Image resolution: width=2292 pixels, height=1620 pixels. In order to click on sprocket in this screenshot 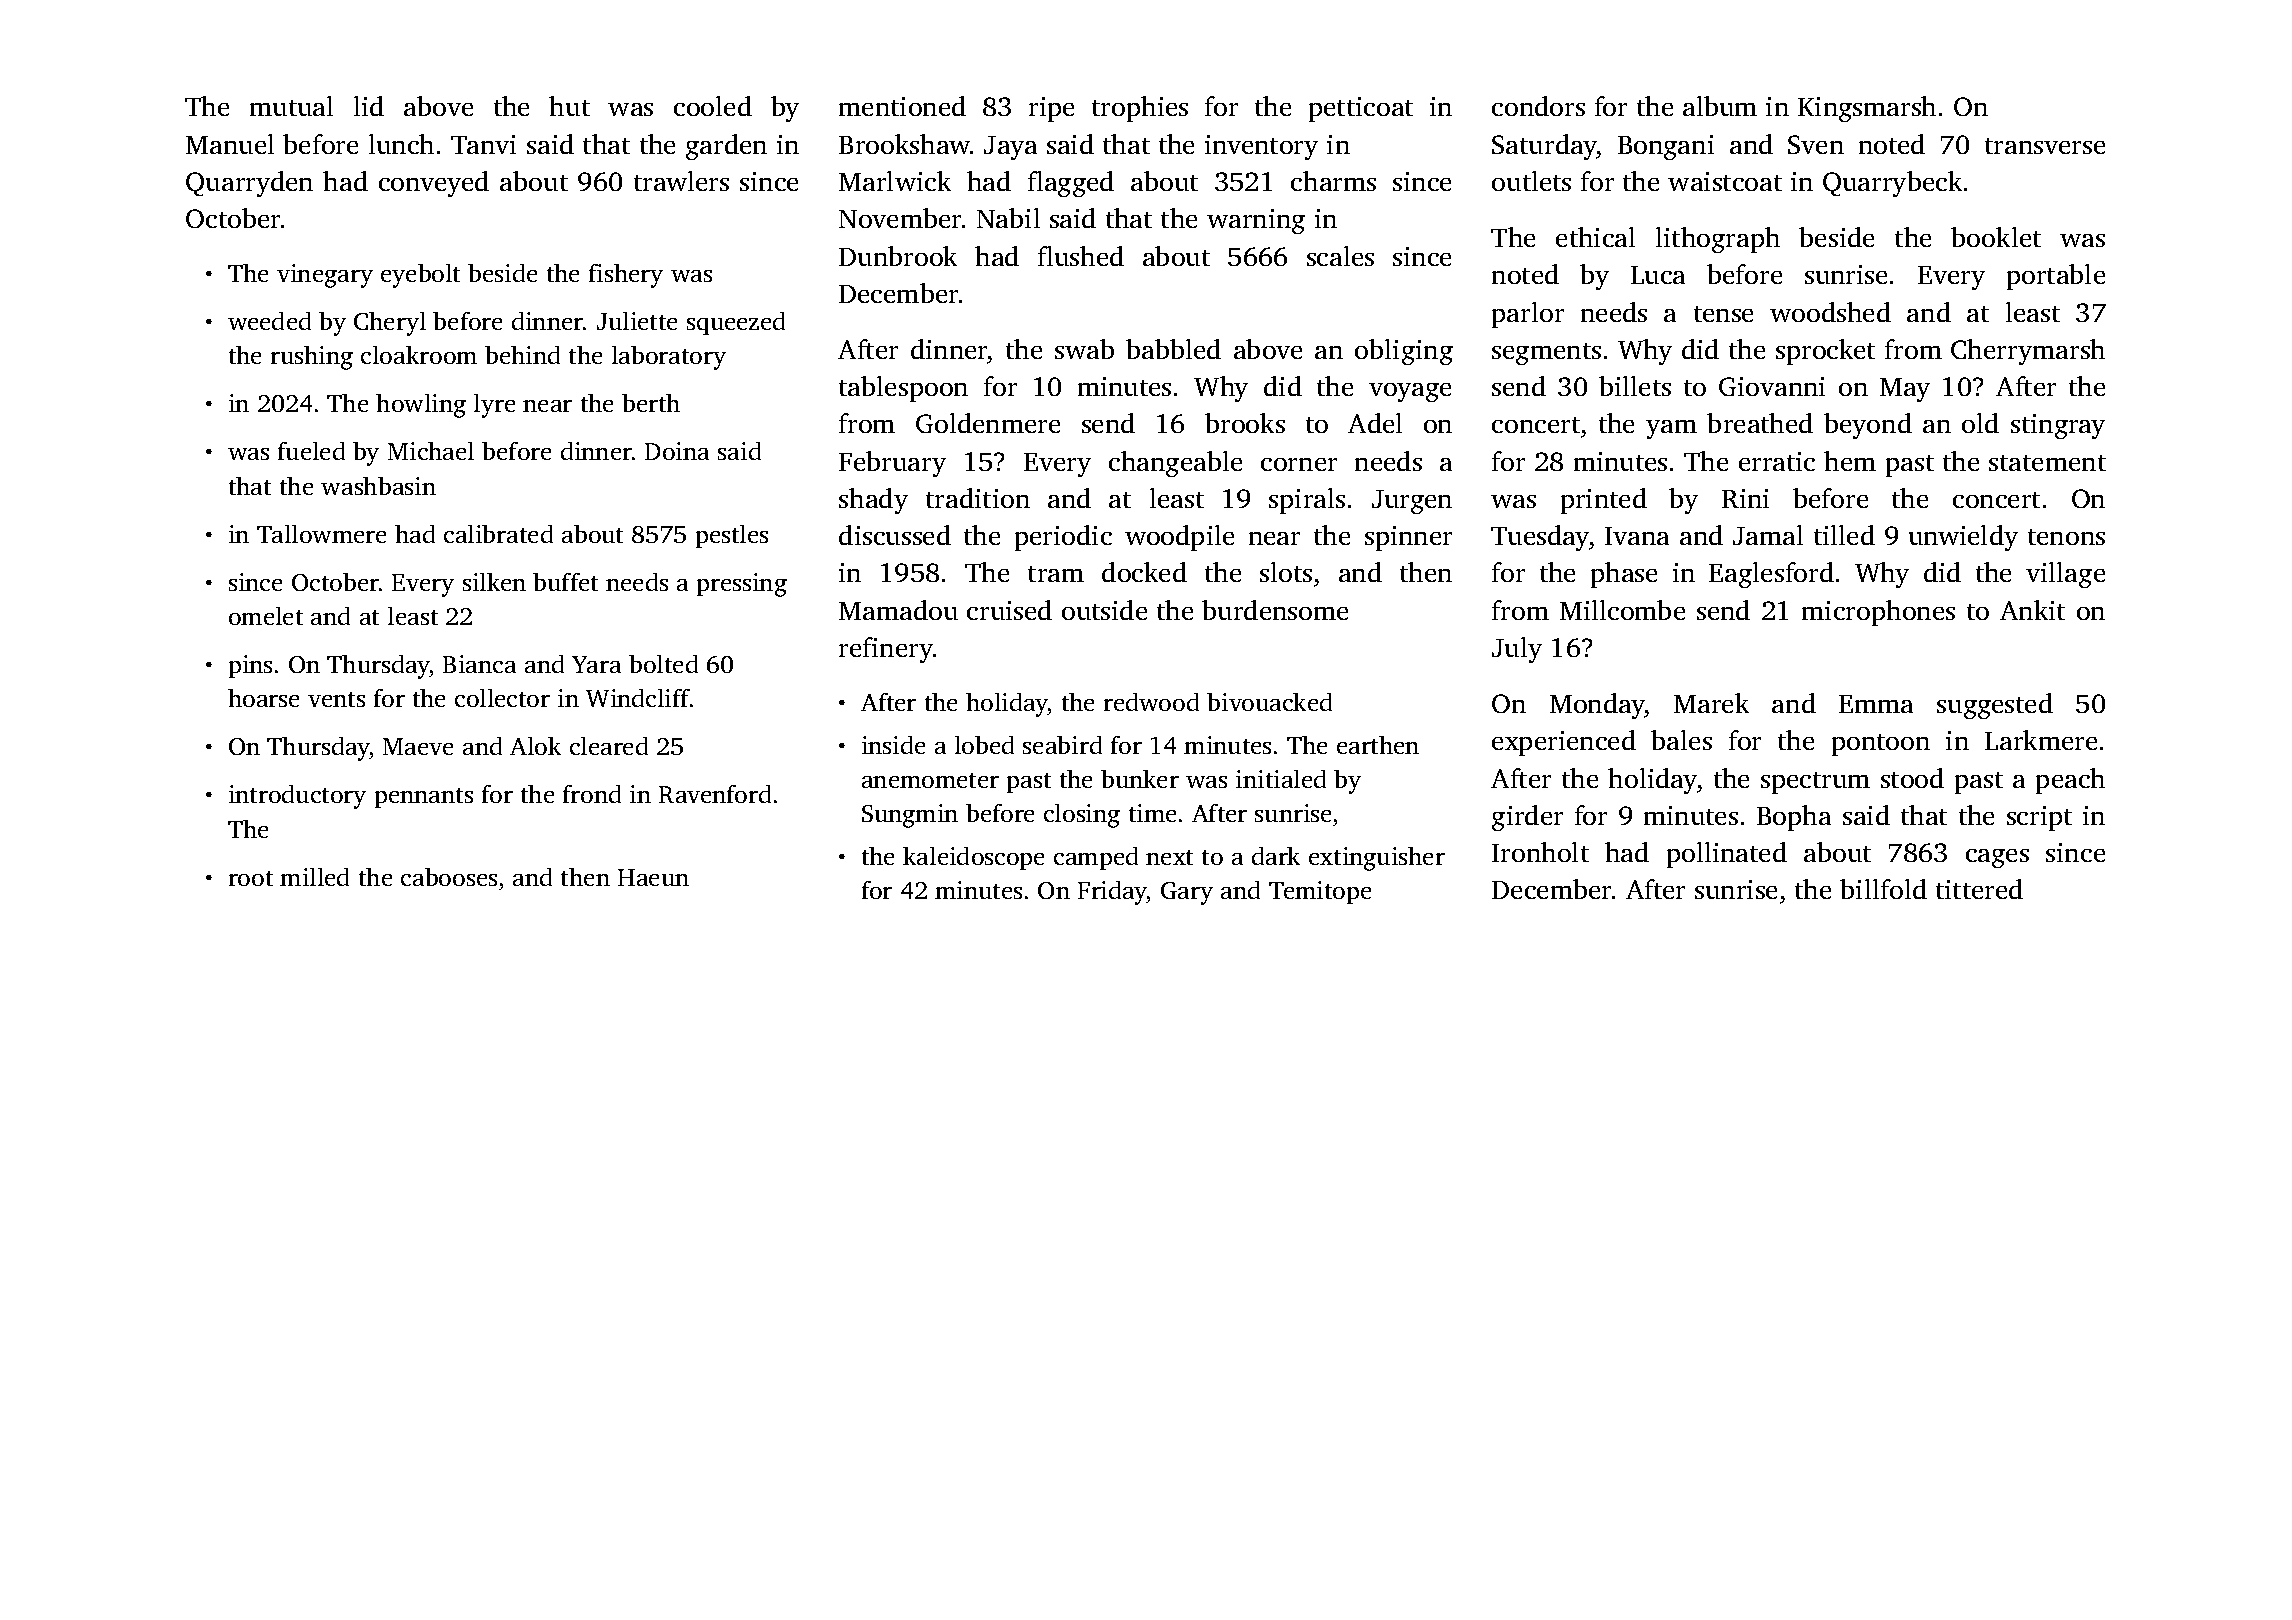, I will do `click(1825, 352)`.
